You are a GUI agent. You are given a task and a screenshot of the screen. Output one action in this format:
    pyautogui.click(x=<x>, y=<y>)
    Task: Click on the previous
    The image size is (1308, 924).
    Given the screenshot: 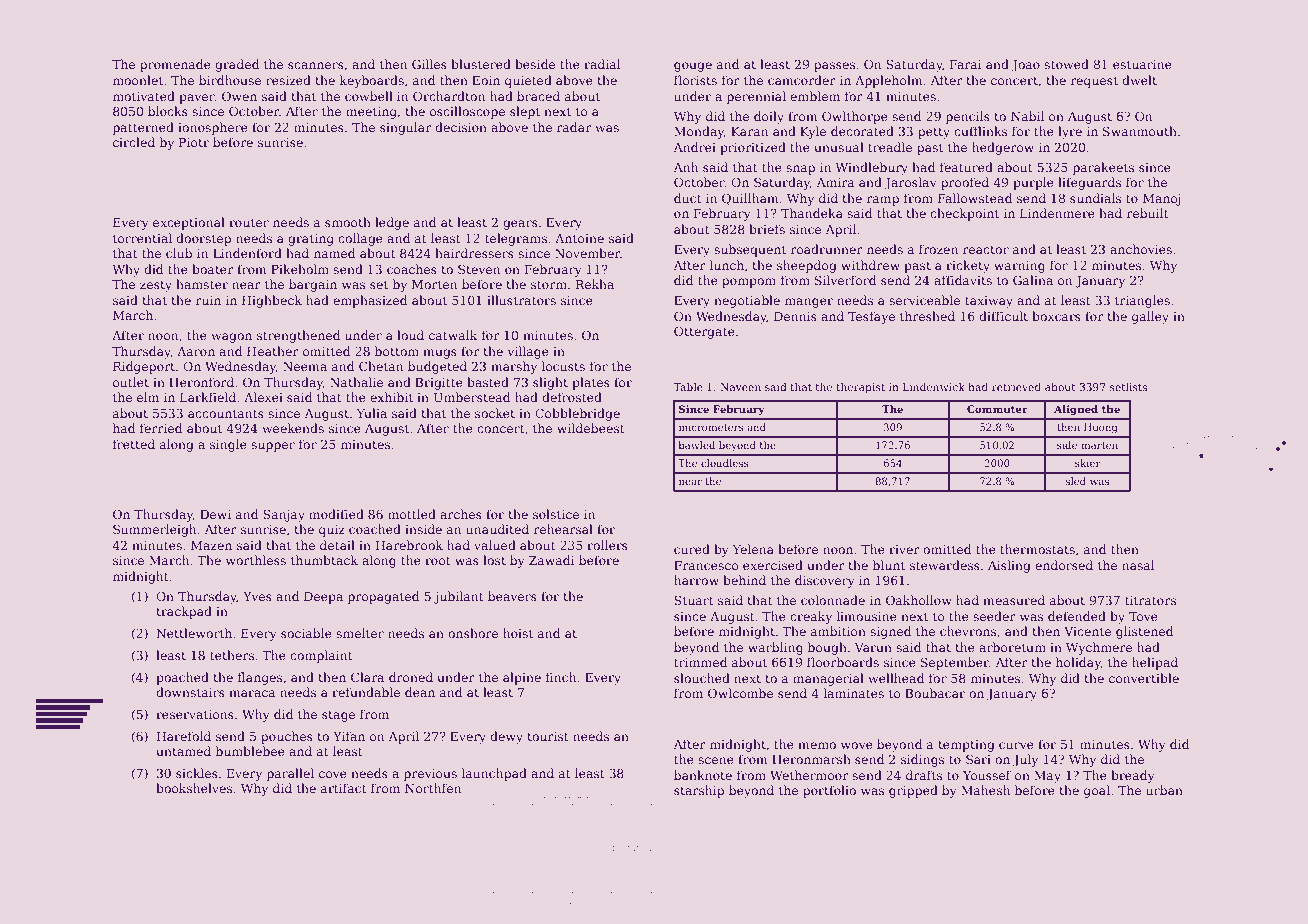 What is the action you would take?
    pyautogui.click(x=430, y=775)
